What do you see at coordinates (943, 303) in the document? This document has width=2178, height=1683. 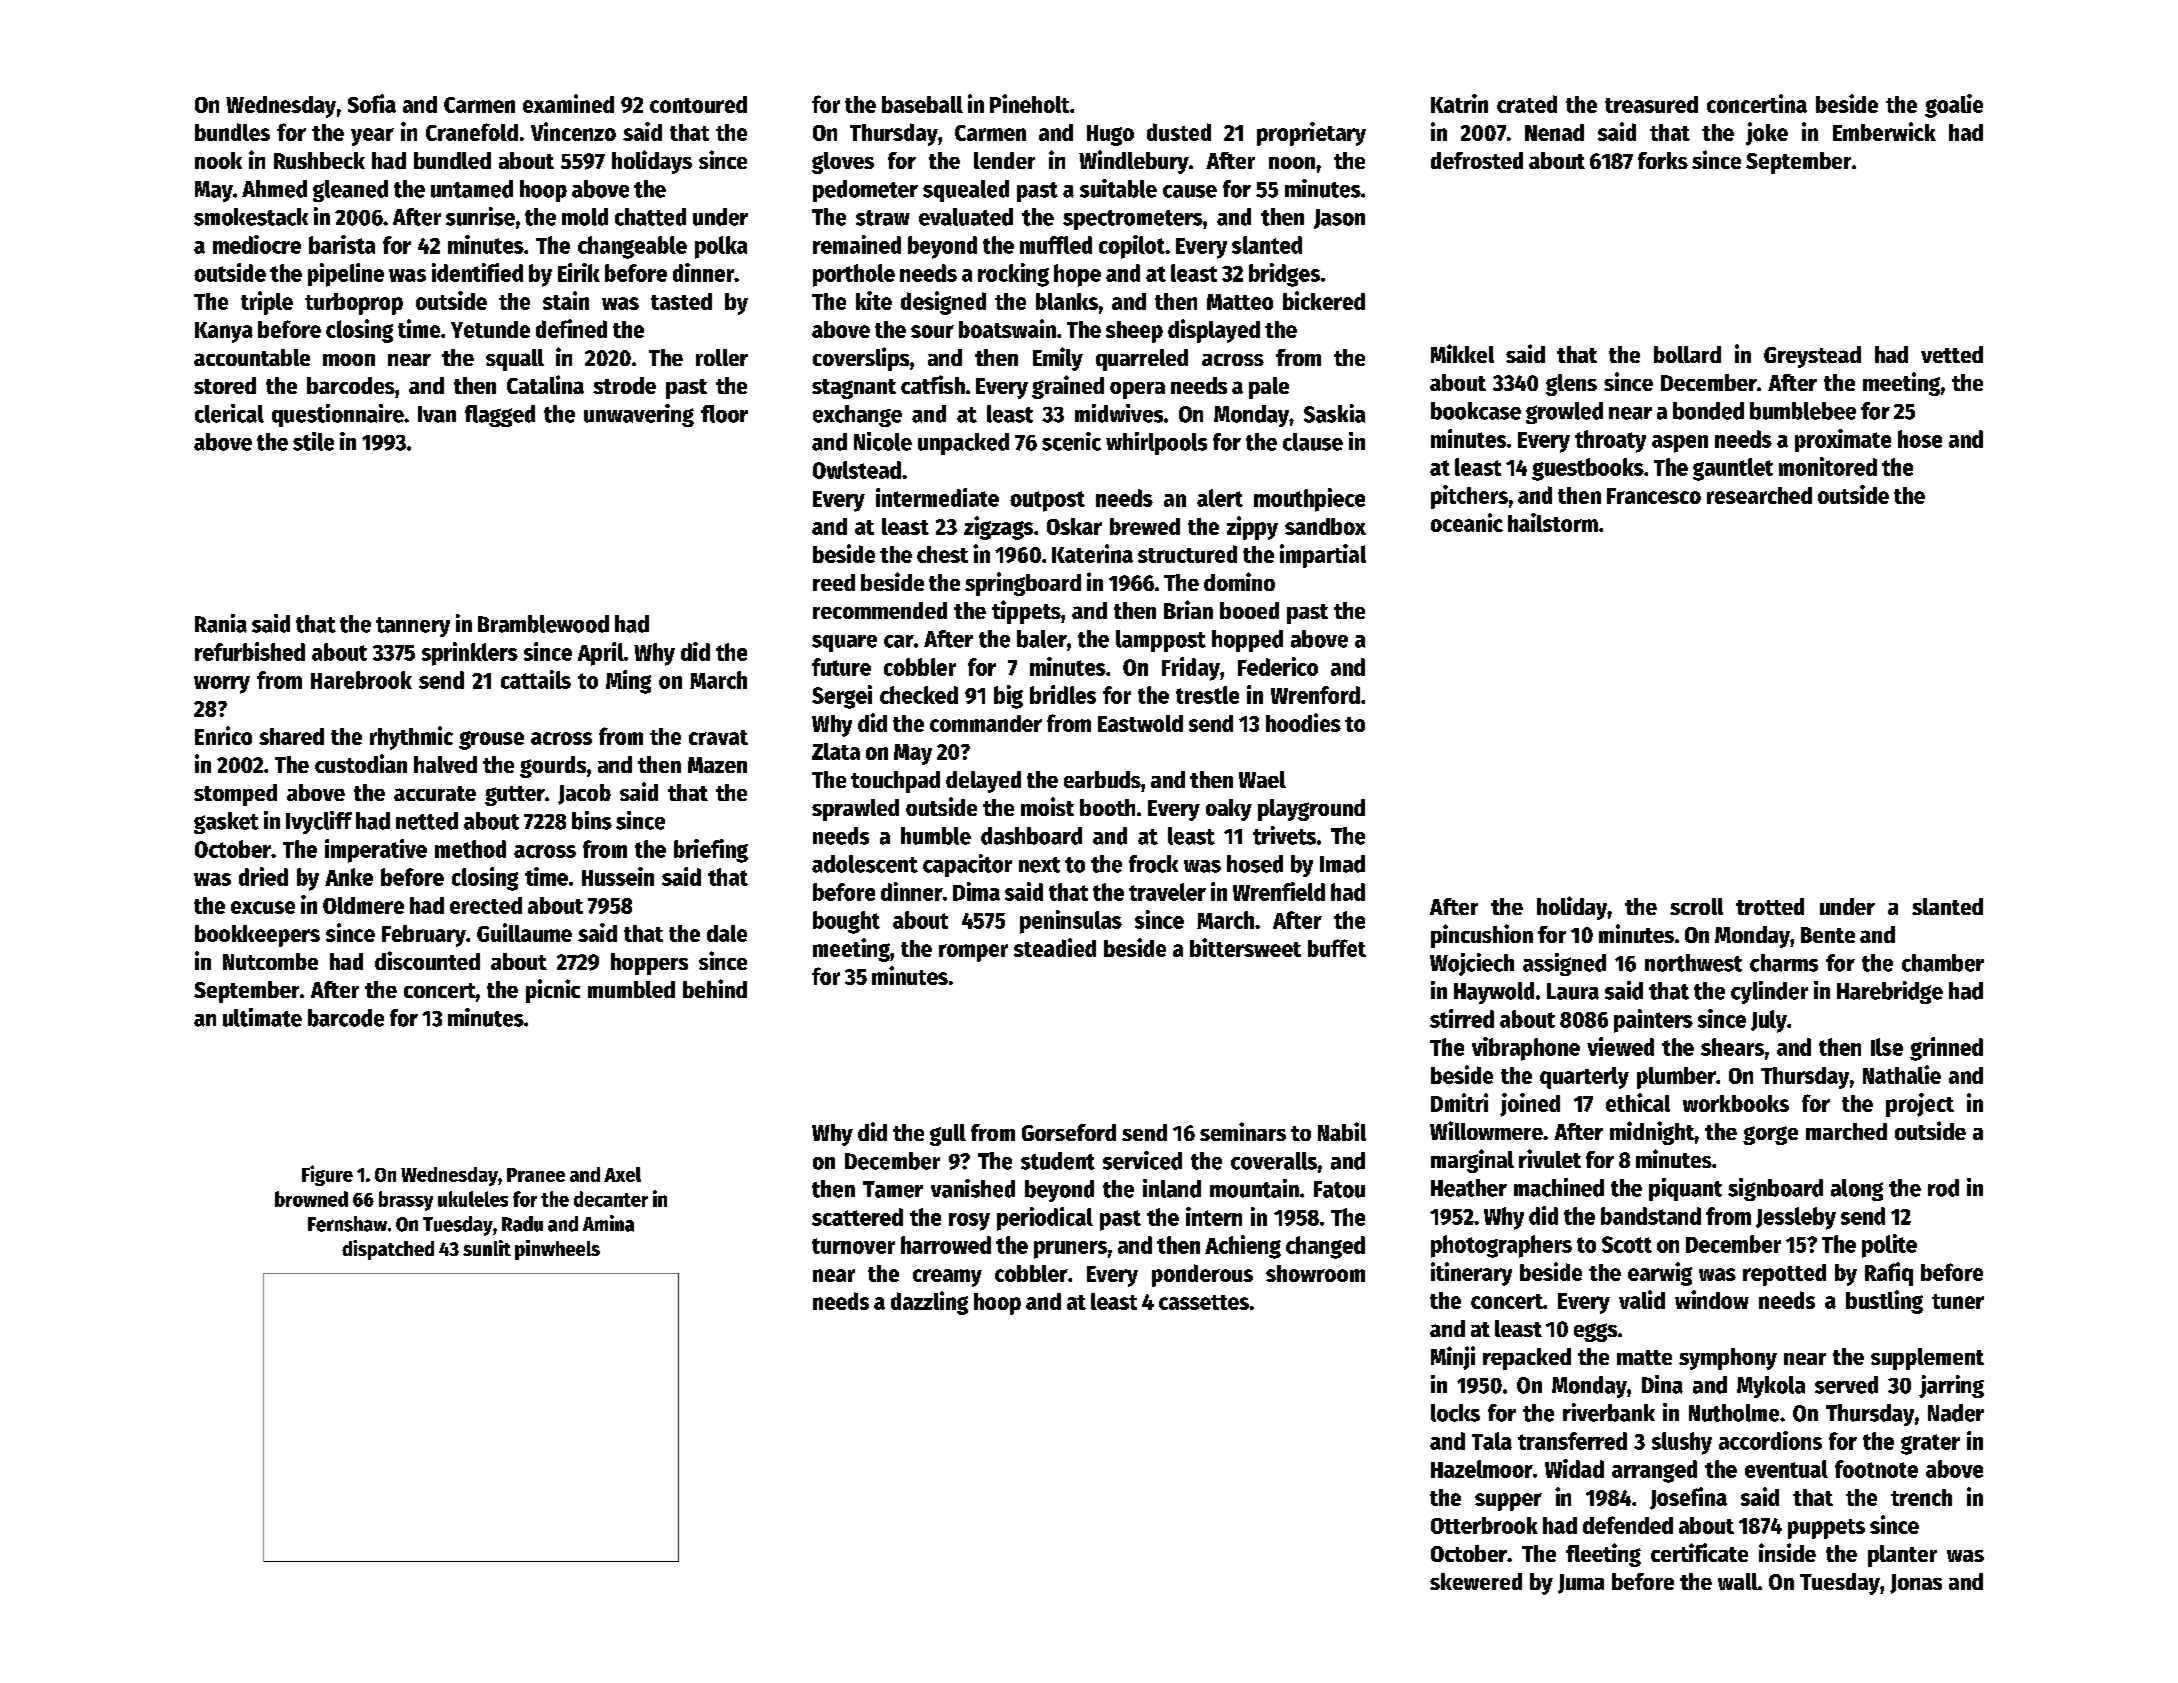 I see `designed` at bounding box center [943, 303].
